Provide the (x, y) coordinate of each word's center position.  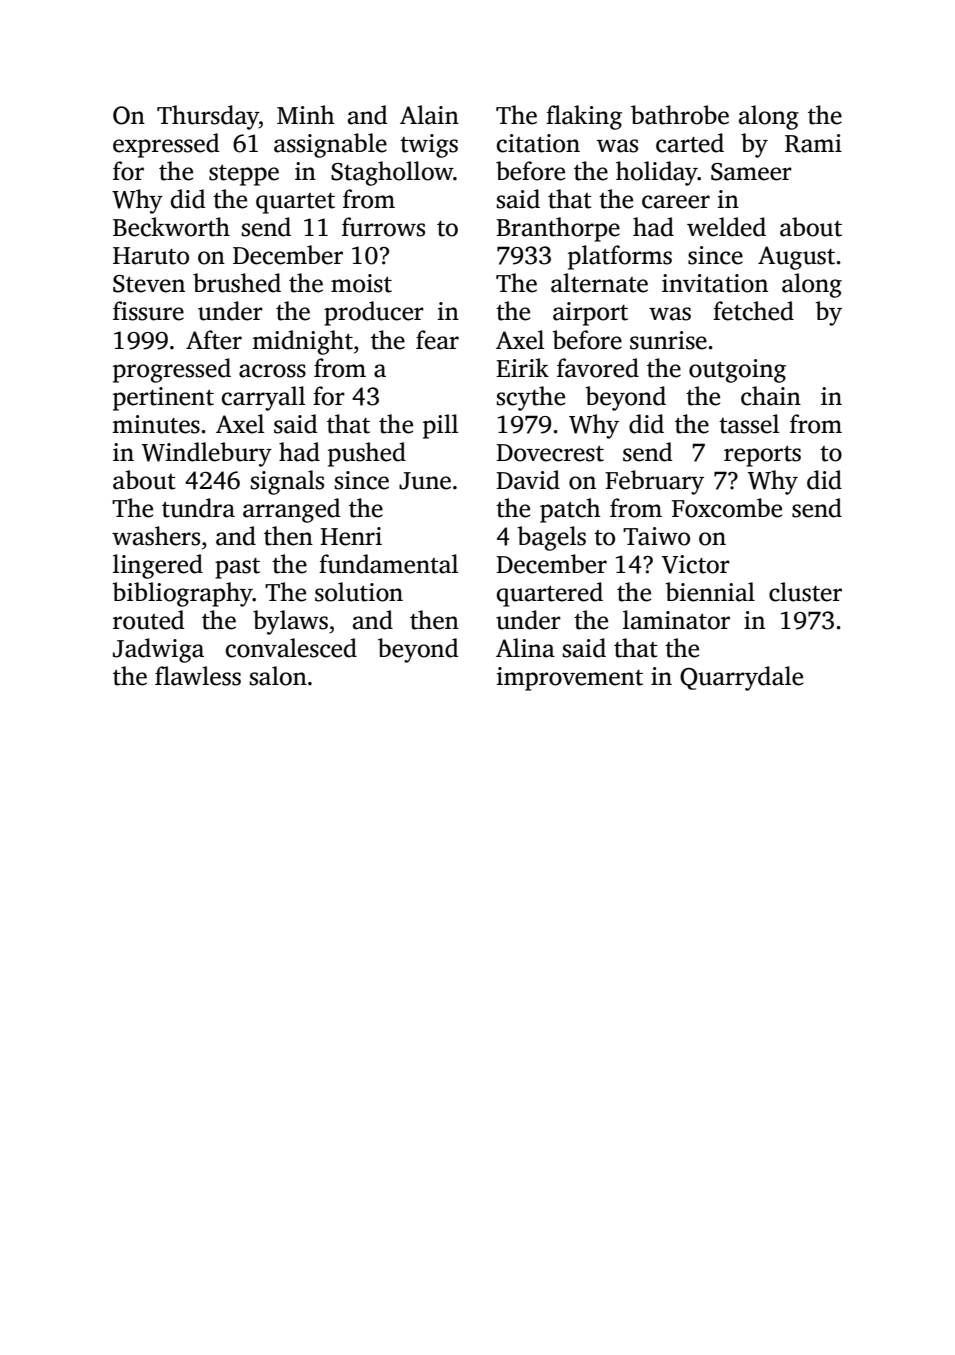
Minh (305, 114)
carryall (263, 398)
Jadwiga (158, 650)
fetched (753, 311)
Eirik (522, 367)
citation (538, 143)
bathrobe (680, 115)
